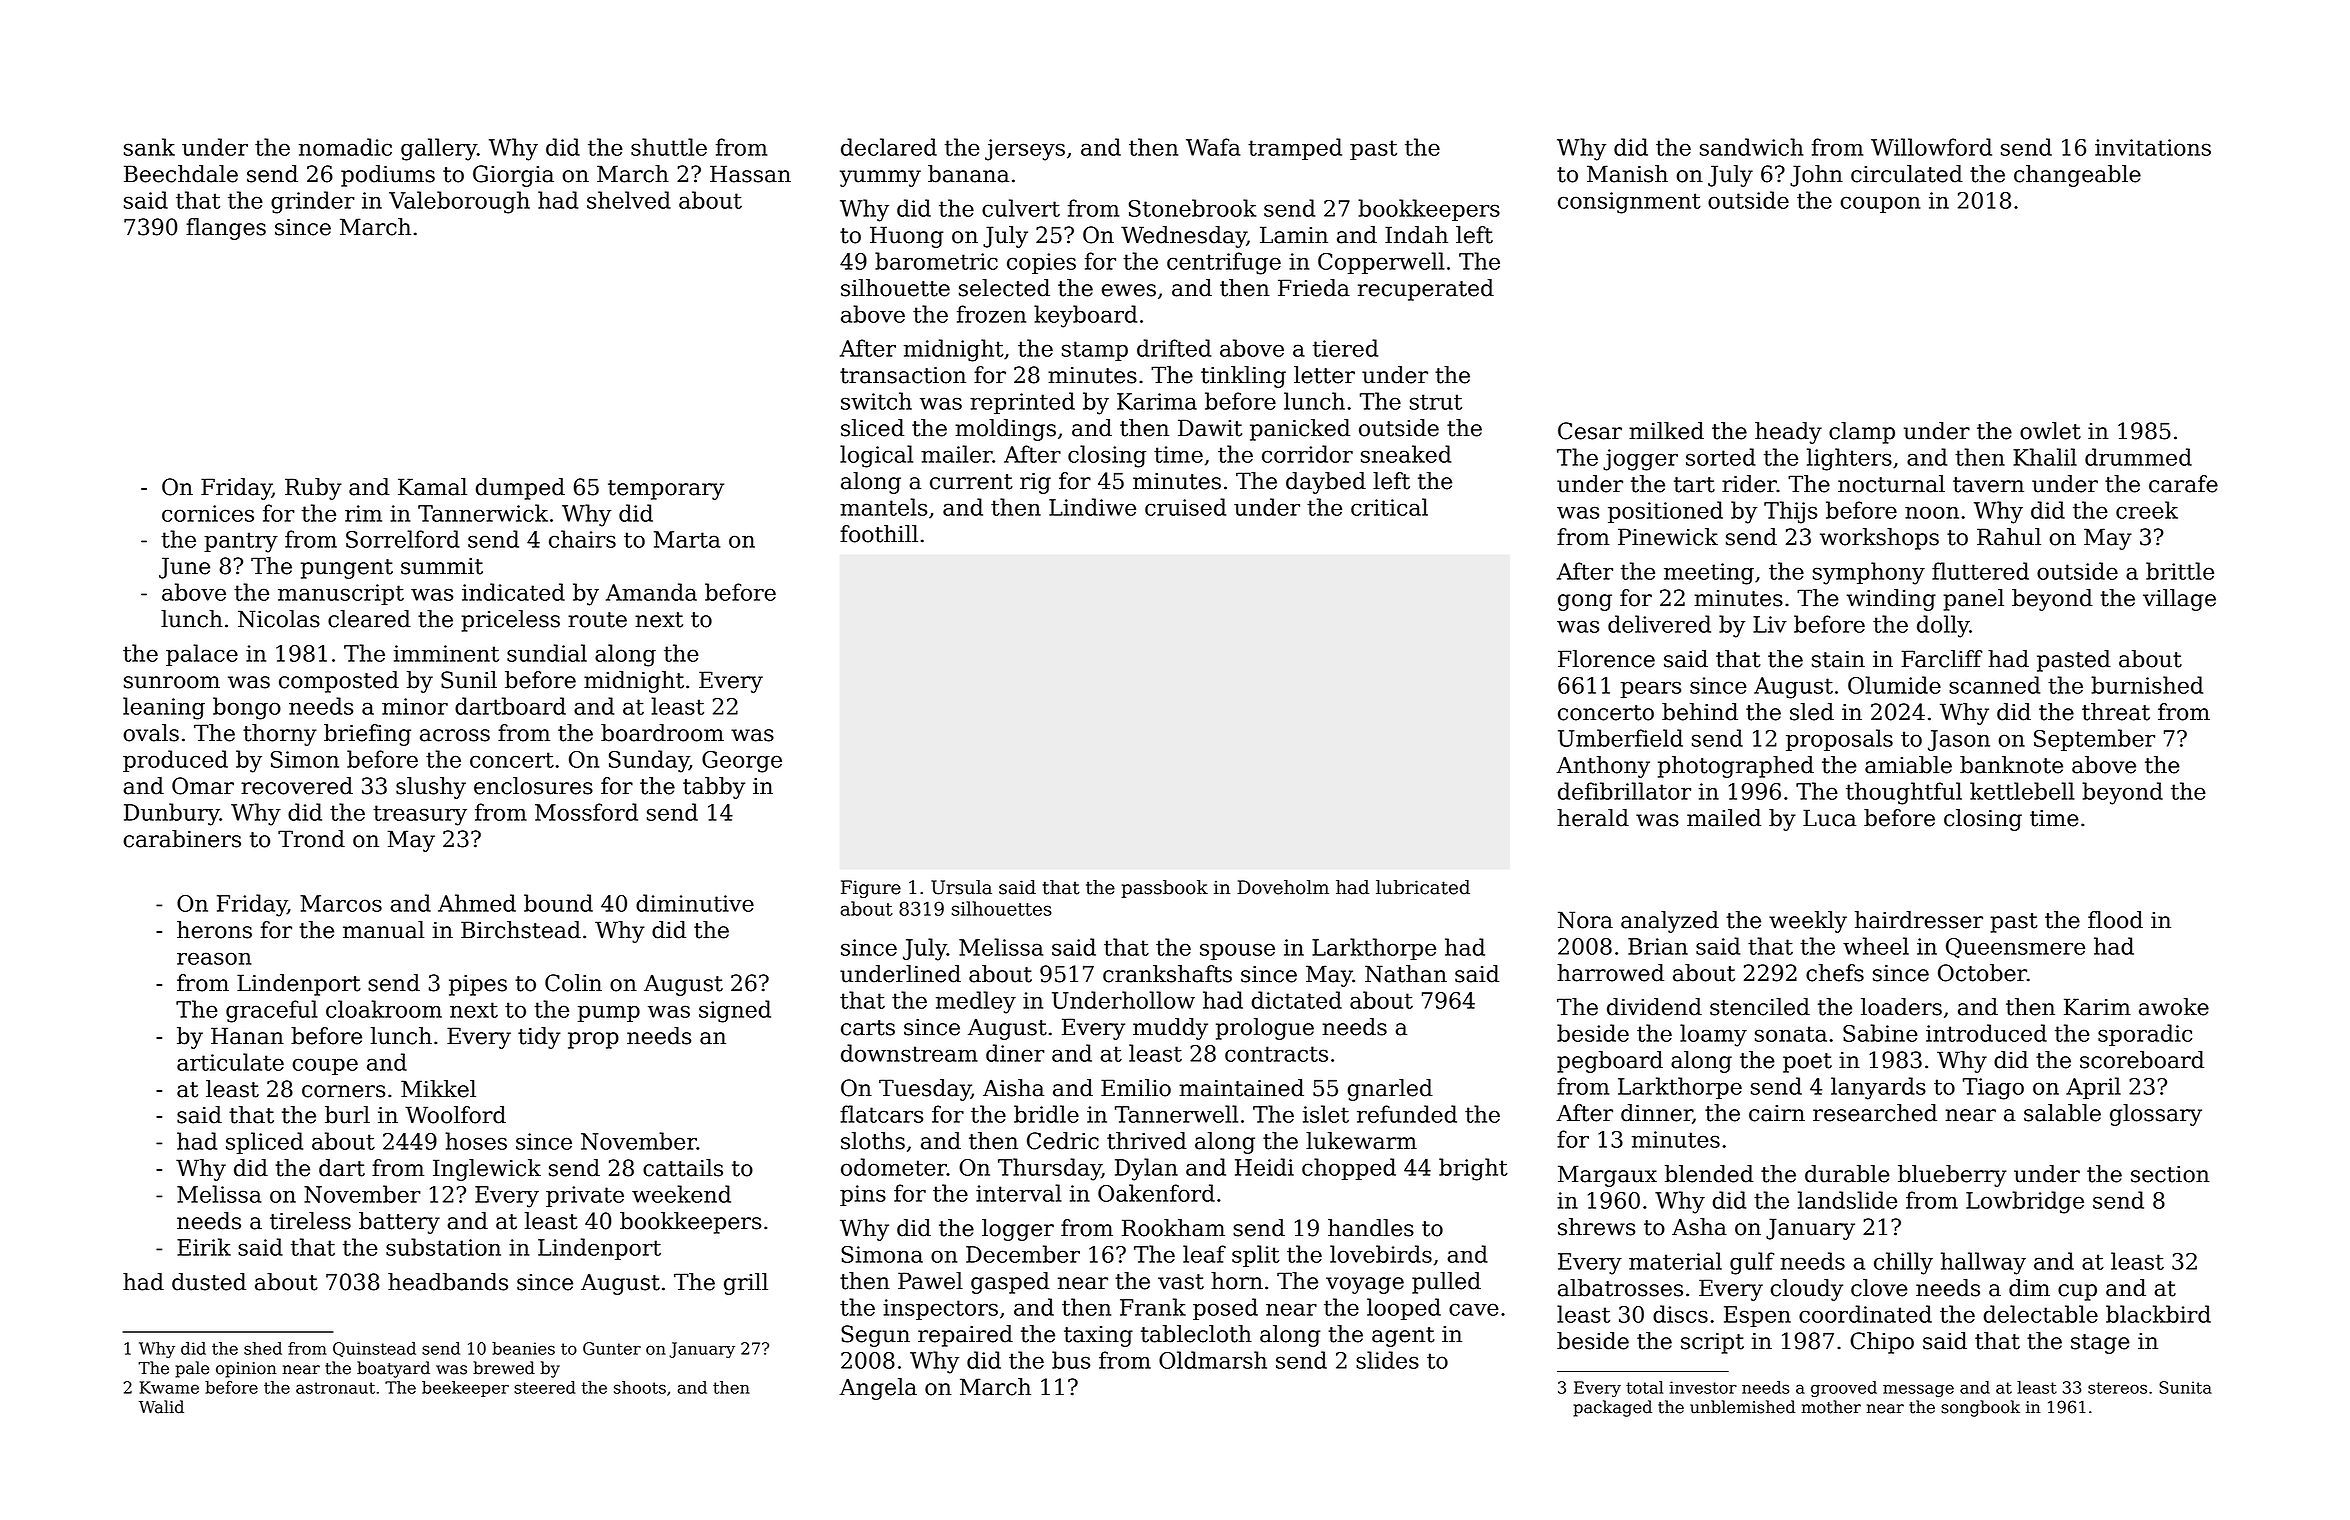 Image resolution: width=2350 pixels, height=1520 pixels. I want to click on reason, so click(214, 958).
